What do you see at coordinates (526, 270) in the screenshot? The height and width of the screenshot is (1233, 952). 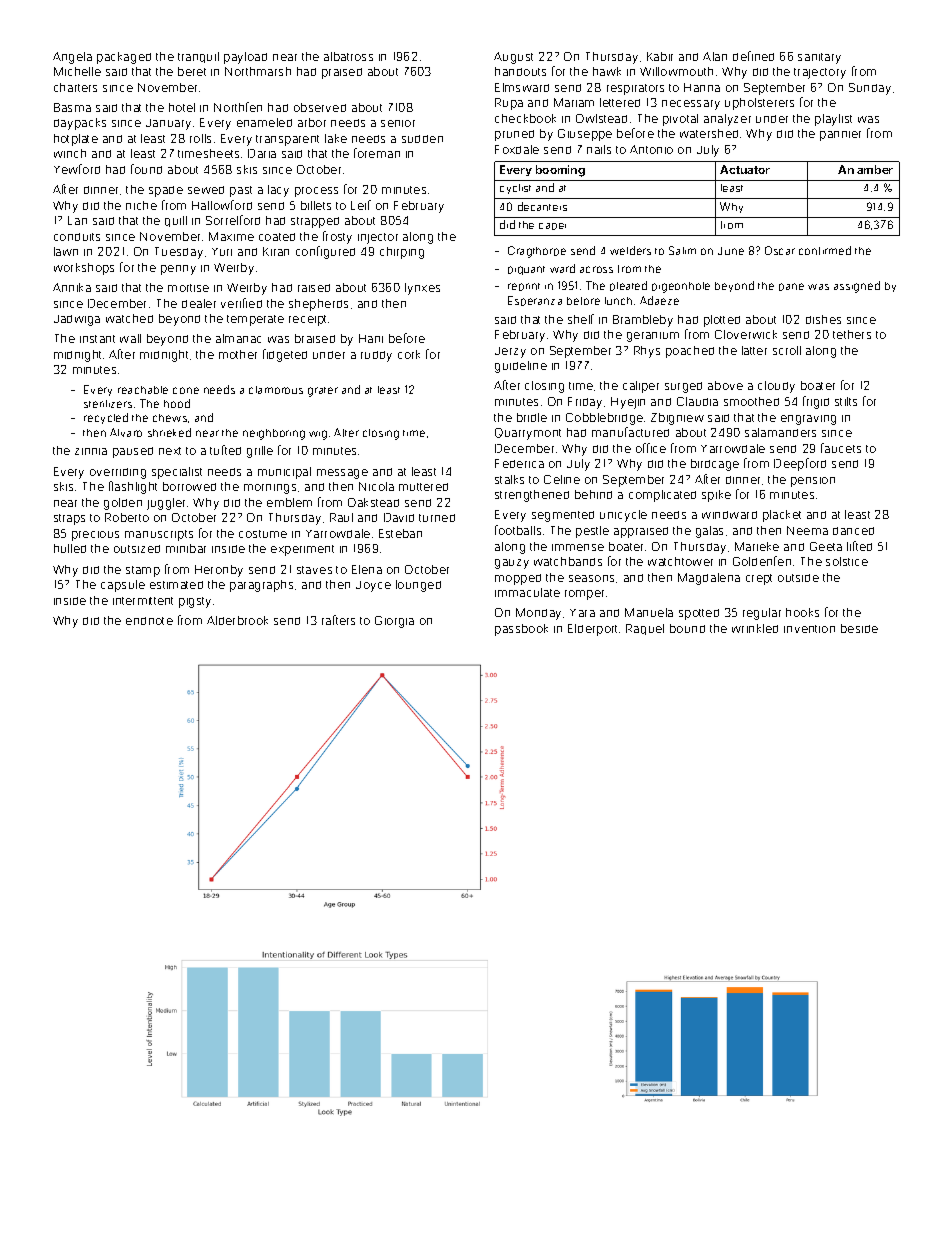 I see `piquant` at bounding box center [526, 270].
